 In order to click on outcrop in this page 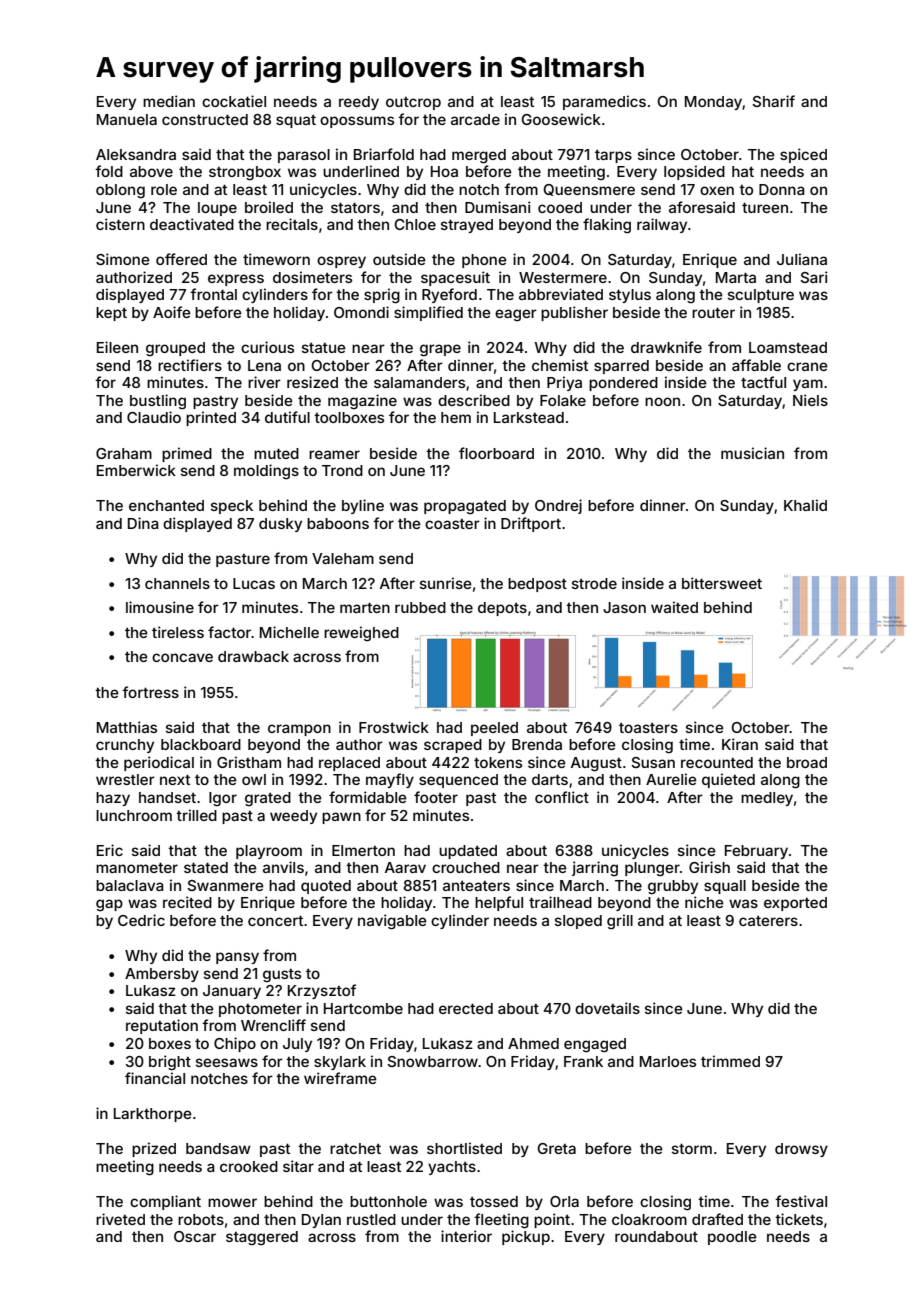, I will do `click(413, 103)`.
